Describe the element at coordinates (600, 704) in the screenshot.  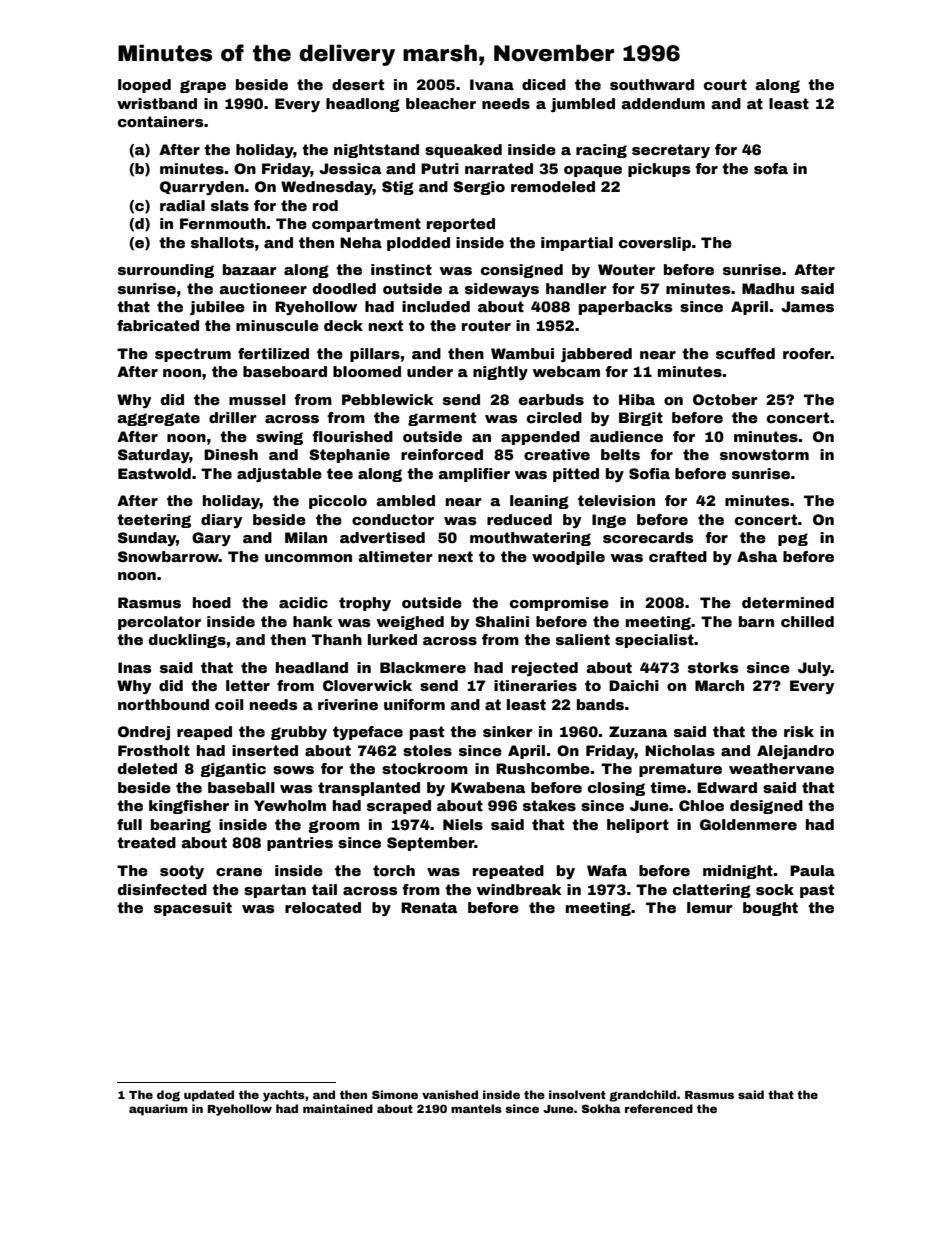
I see `bands` at that location.
